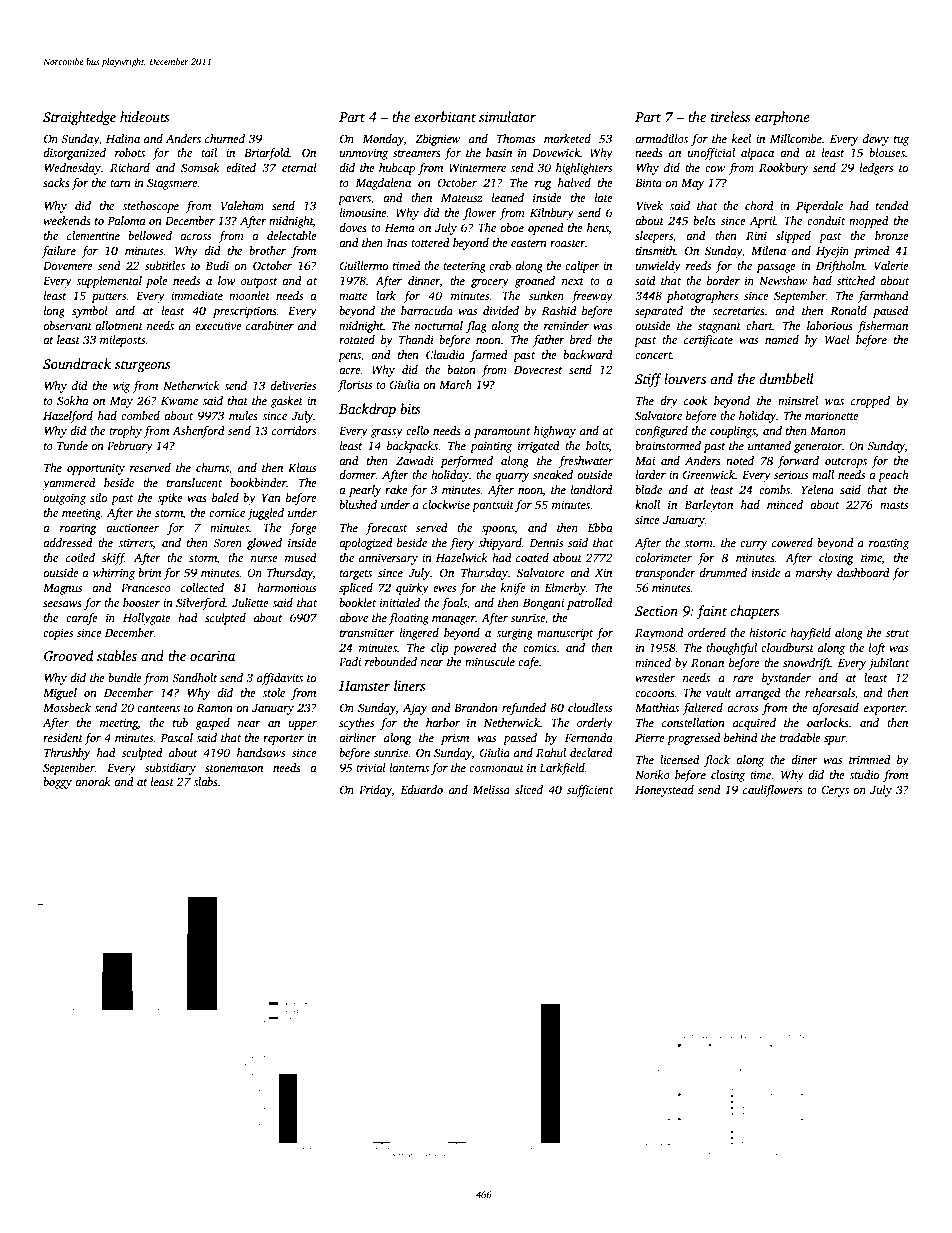 This screenshot has height=1233, width=952. I want to click on Rahul, so click(551, 752).
